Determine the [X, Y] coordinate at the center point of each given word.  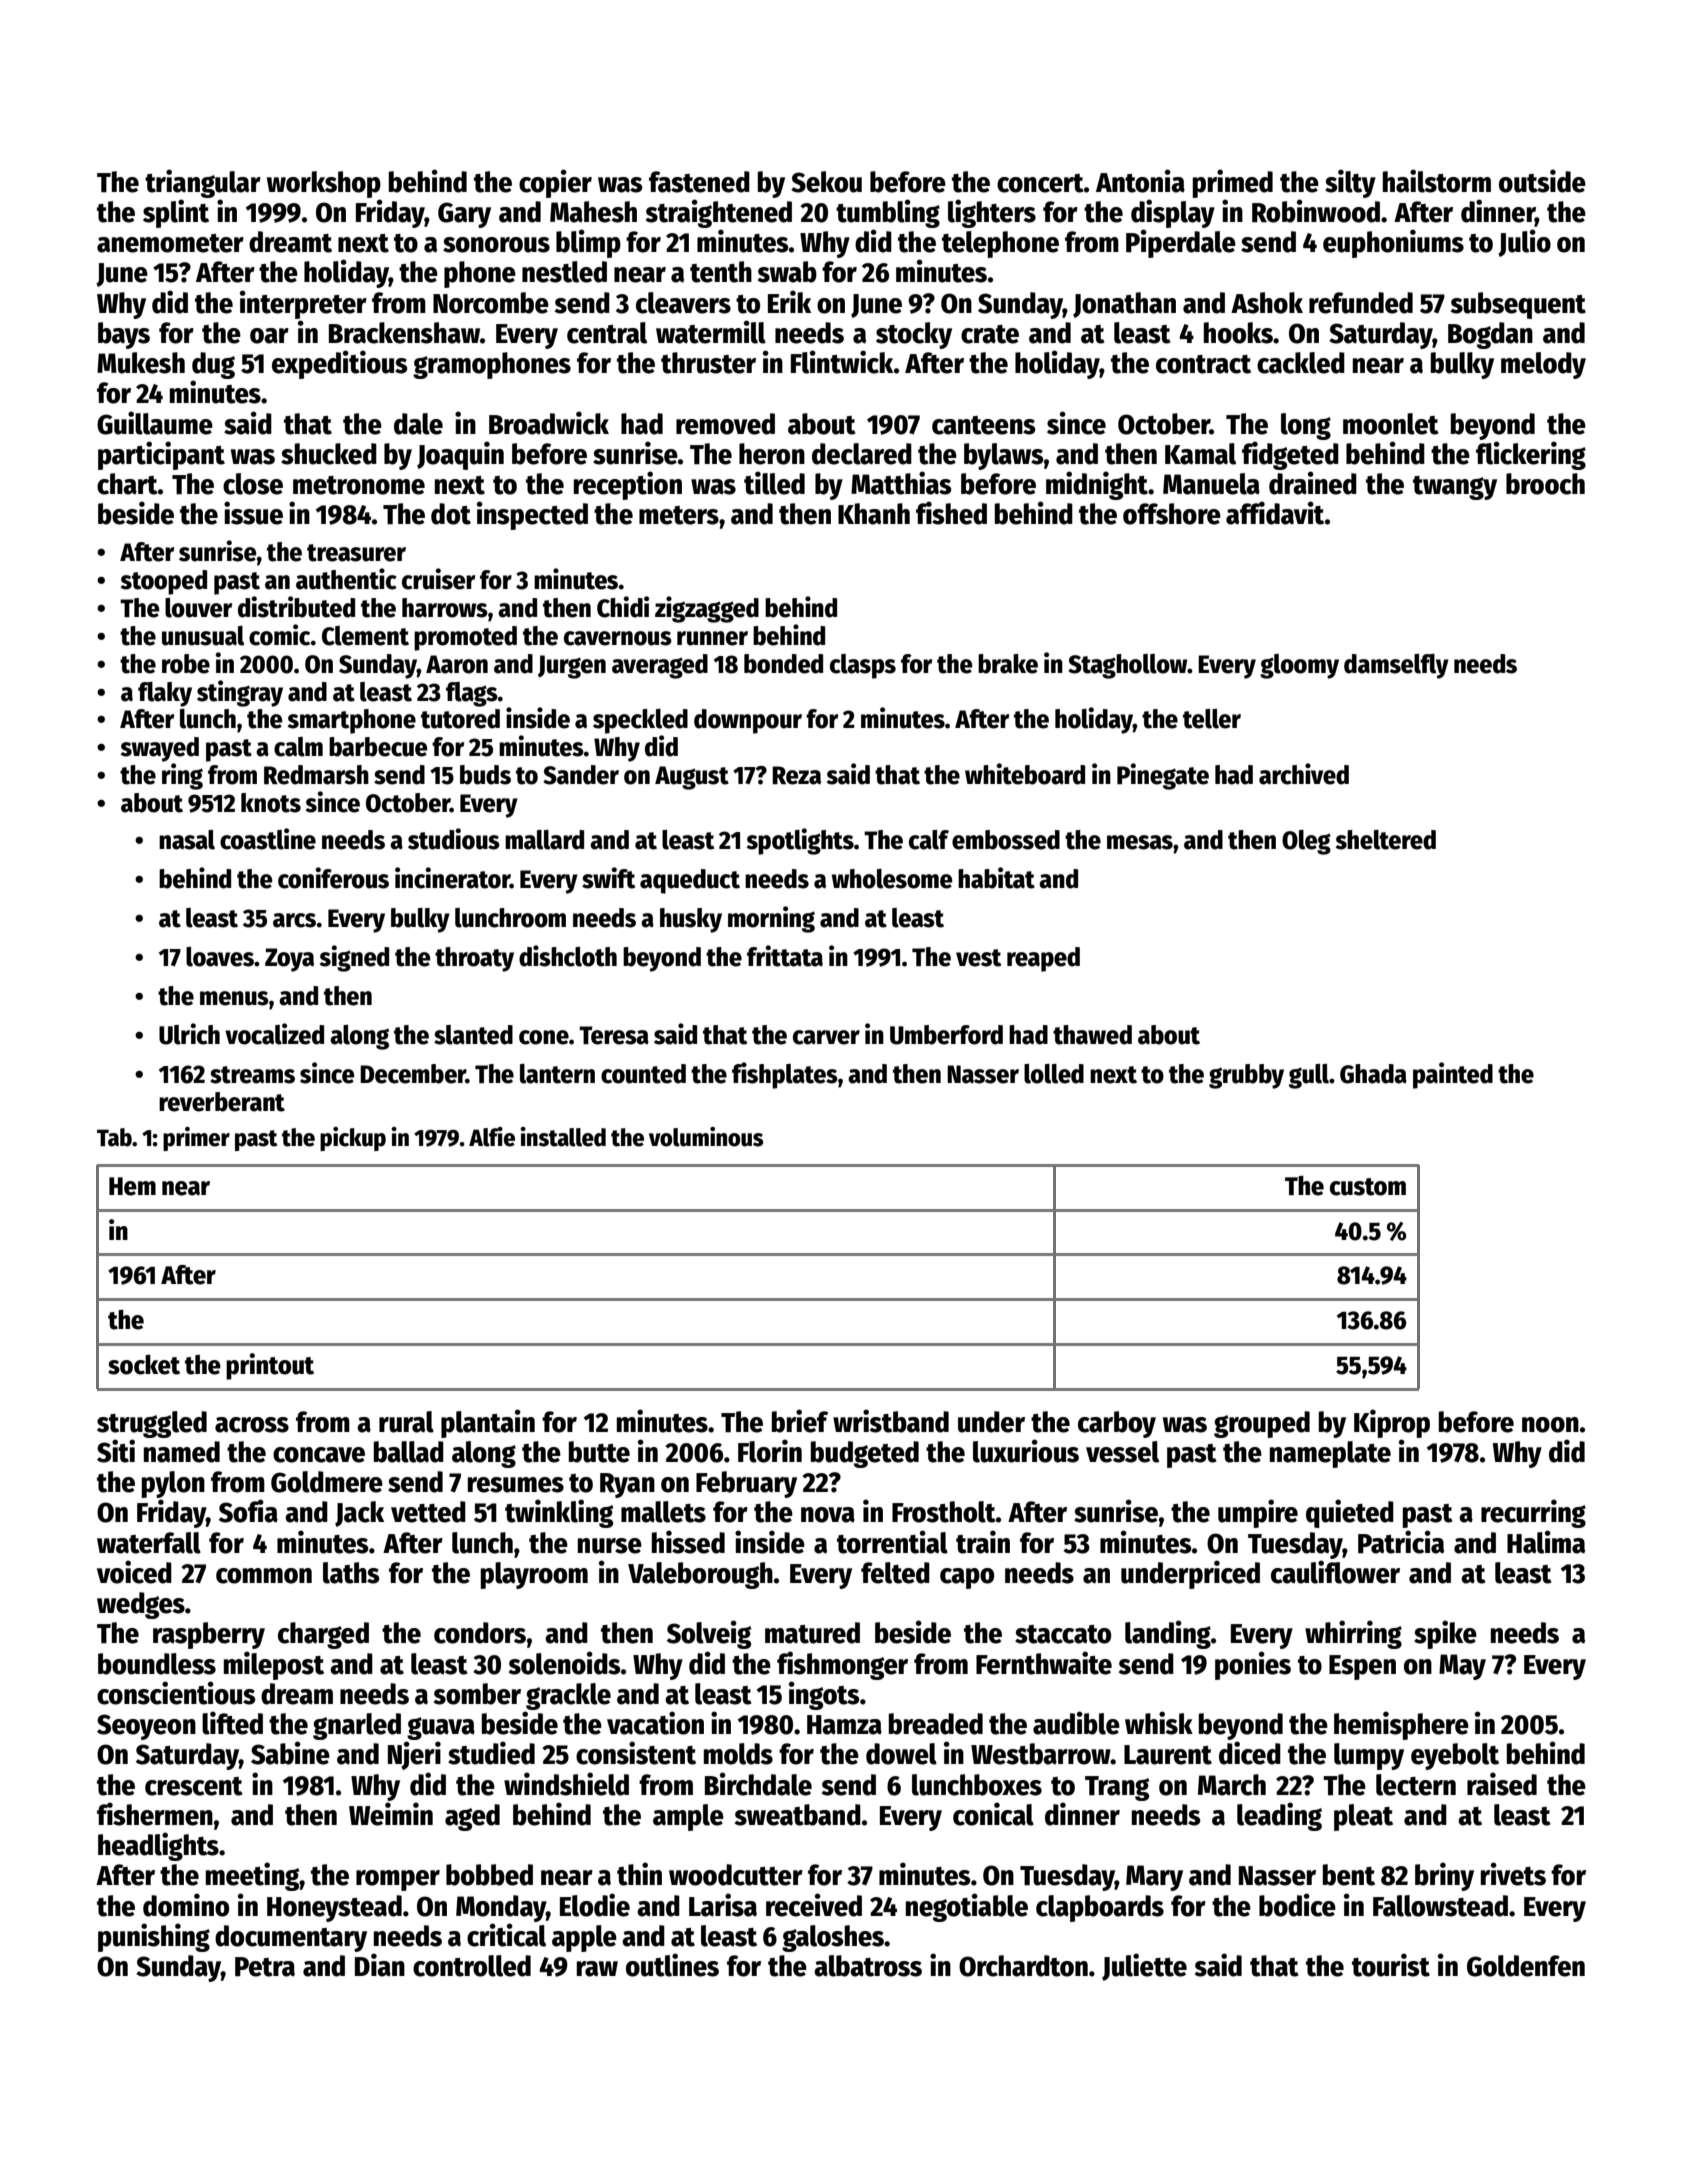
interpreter [303, 304]
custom [1368, 1187]
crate [990, 334]
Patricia [1401, 1542]
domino [186, 1905]
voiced [134, 1572]
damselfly [1396, 666]
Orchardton [1023, 1966]
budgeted [865, 1454]
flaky [165, 694]
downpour [748, 721]
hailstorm [1437, 181]
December [413, 1074]
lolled [1054, 1074]
